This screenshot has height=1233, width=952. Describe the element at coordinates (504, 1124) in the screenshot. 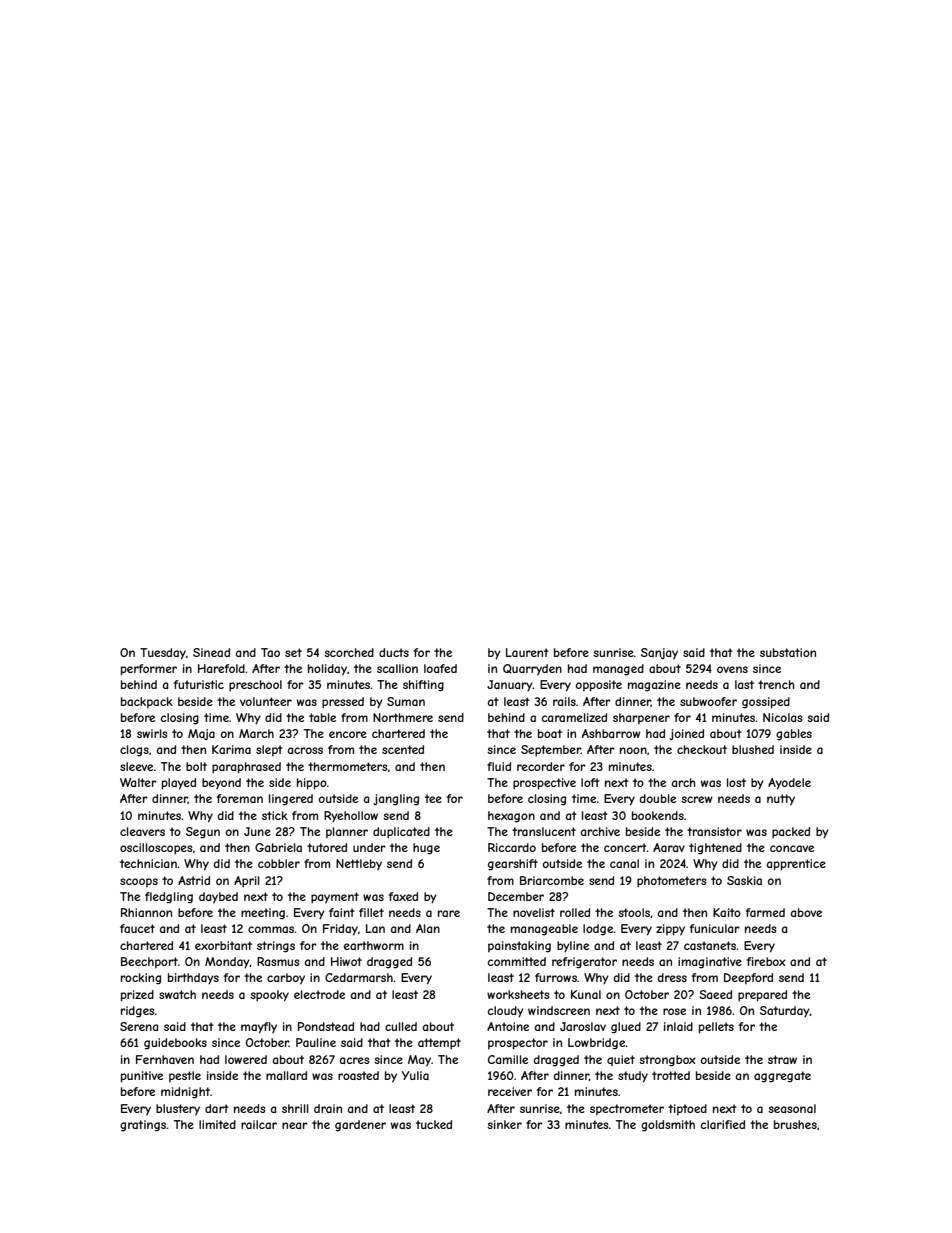

I see `sinker` at that location.
